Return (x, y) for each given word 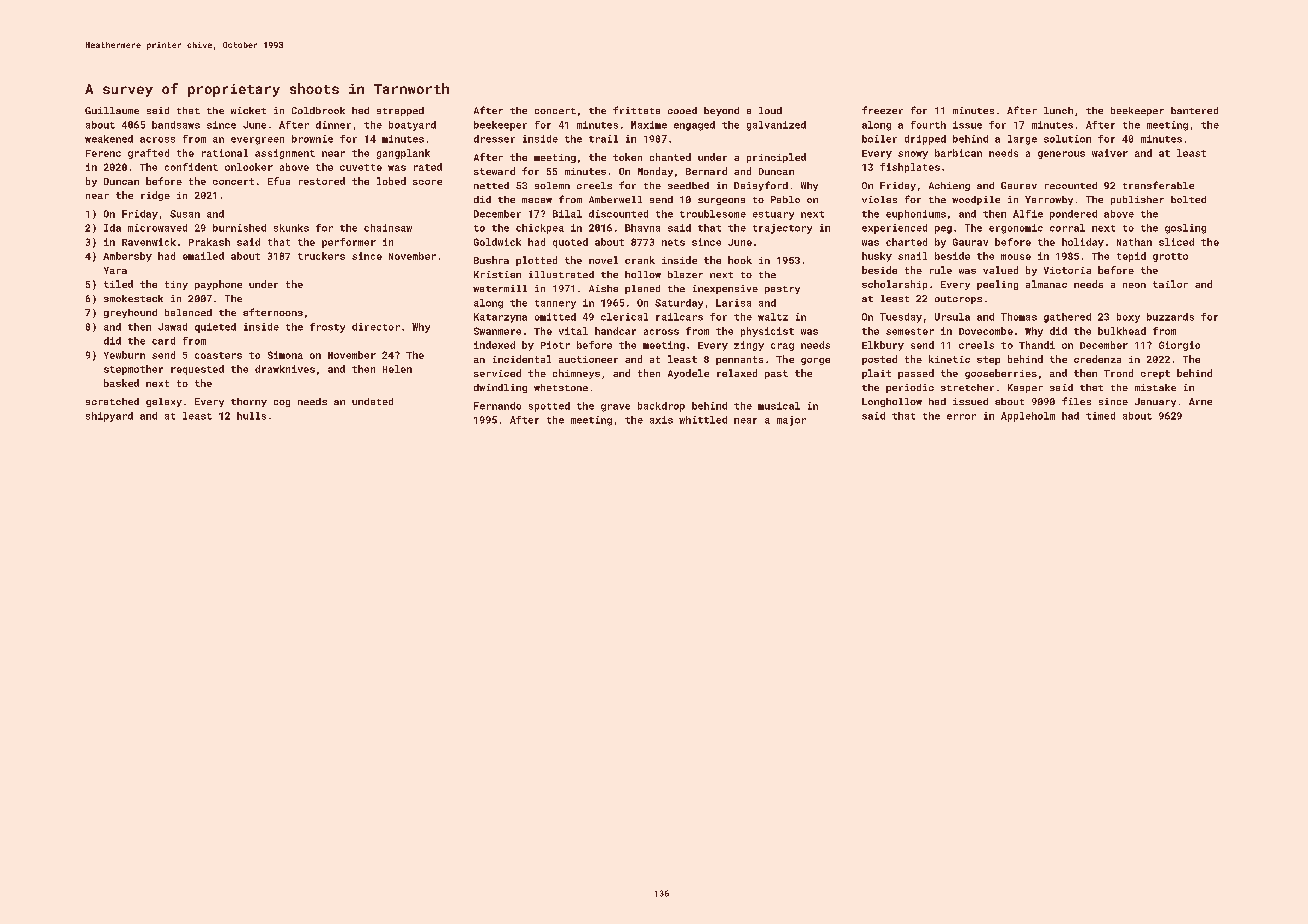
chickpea (540, 229)
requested (197, 370)
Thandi (1037, 345)
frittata (636, 110)
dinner (333, 125)
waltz (773, 317)
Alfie (1028, 214)
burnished (239, 228)
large (1022, 140)
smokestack (133, 298)
